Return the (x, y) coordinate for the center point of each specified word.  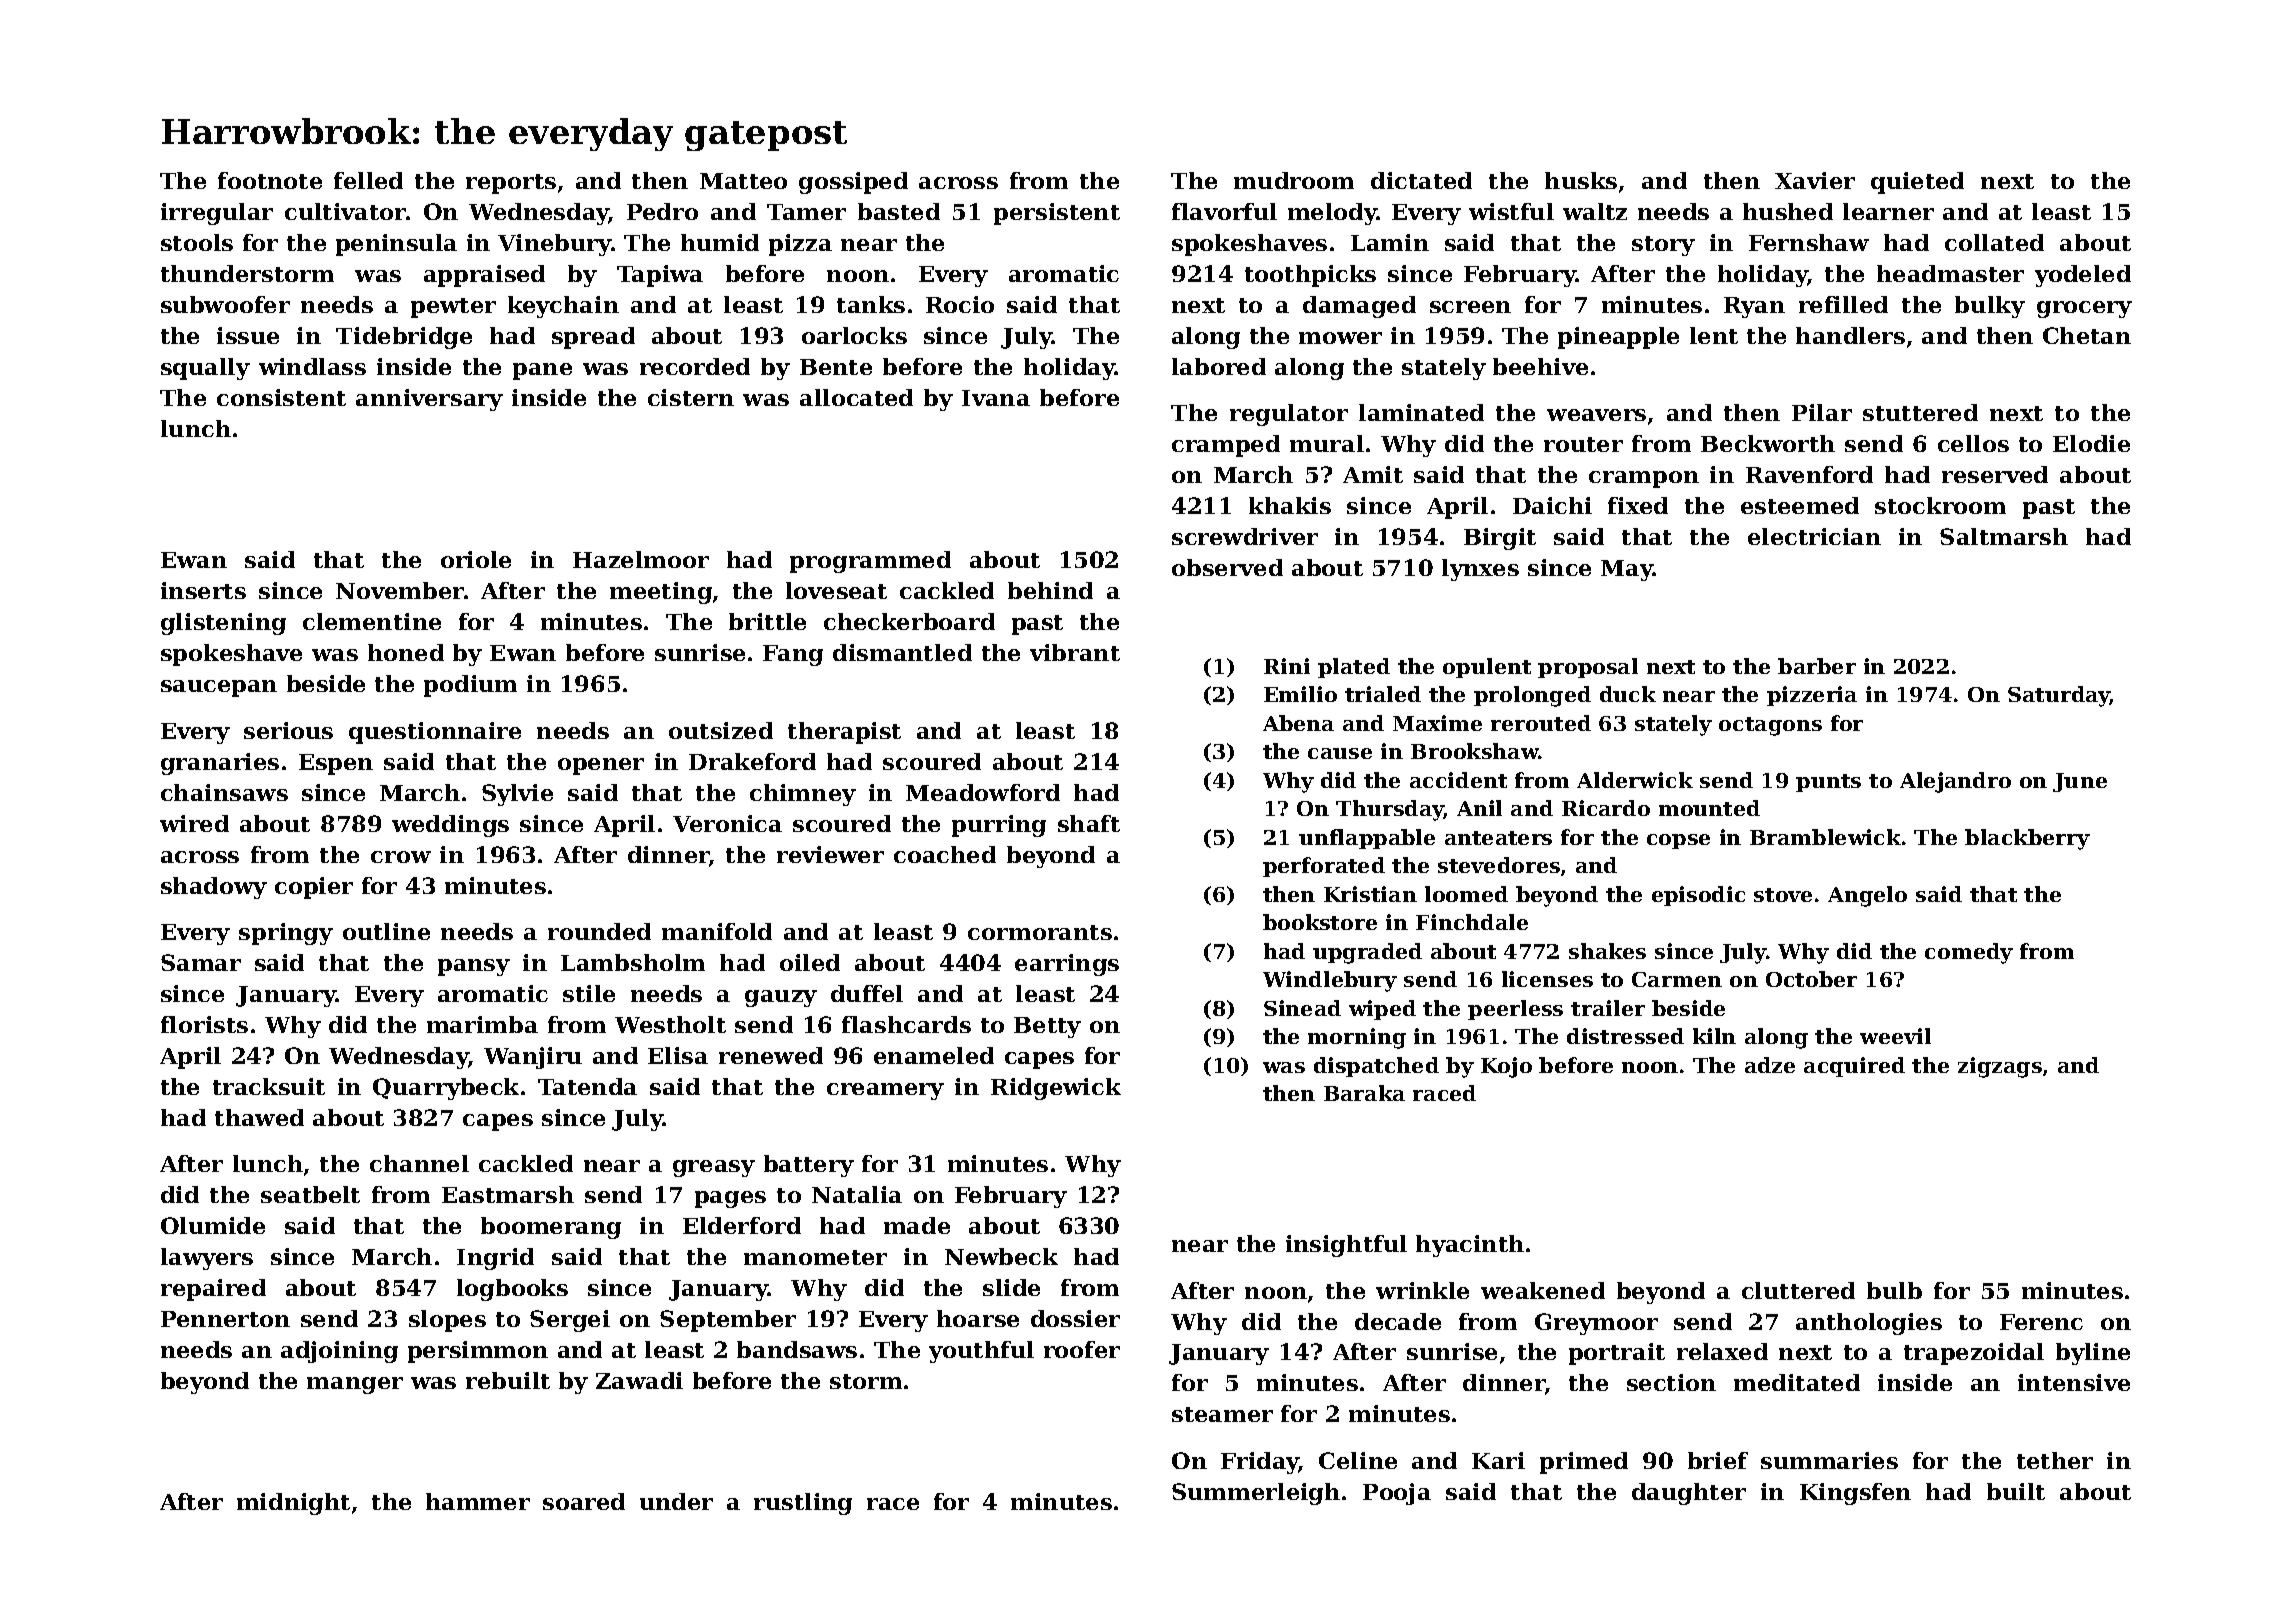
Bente (836, 367)
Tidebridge (404, 338)
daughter (1689, 1494)
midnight (293, 1504)
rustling (803, 1504)
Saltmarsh (2004, 536)
